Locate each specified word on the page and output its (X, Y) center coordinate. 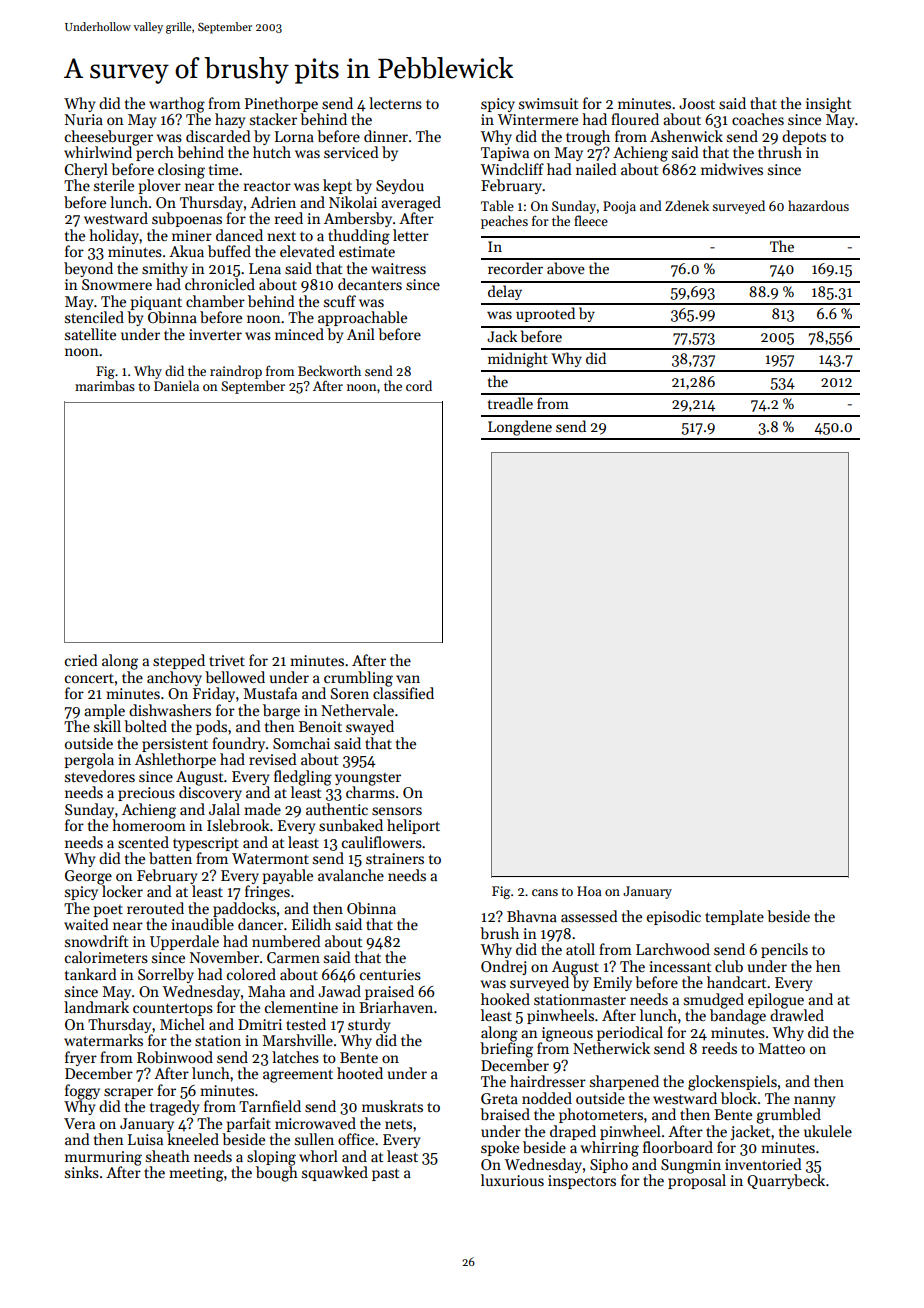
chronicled (220, 284)
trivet (227, 660)
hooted (360, 1073)
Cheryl (86, 170)
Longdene (520, 428)
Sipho (609, 1165)
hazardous (818, 205)
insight (829, 105)
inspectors (582, 1182)
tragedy (174, 1108)
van (408, 679)
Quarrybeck (786, 1181)
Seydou (400, 186)
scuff (340, 301)
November (224, 957)
